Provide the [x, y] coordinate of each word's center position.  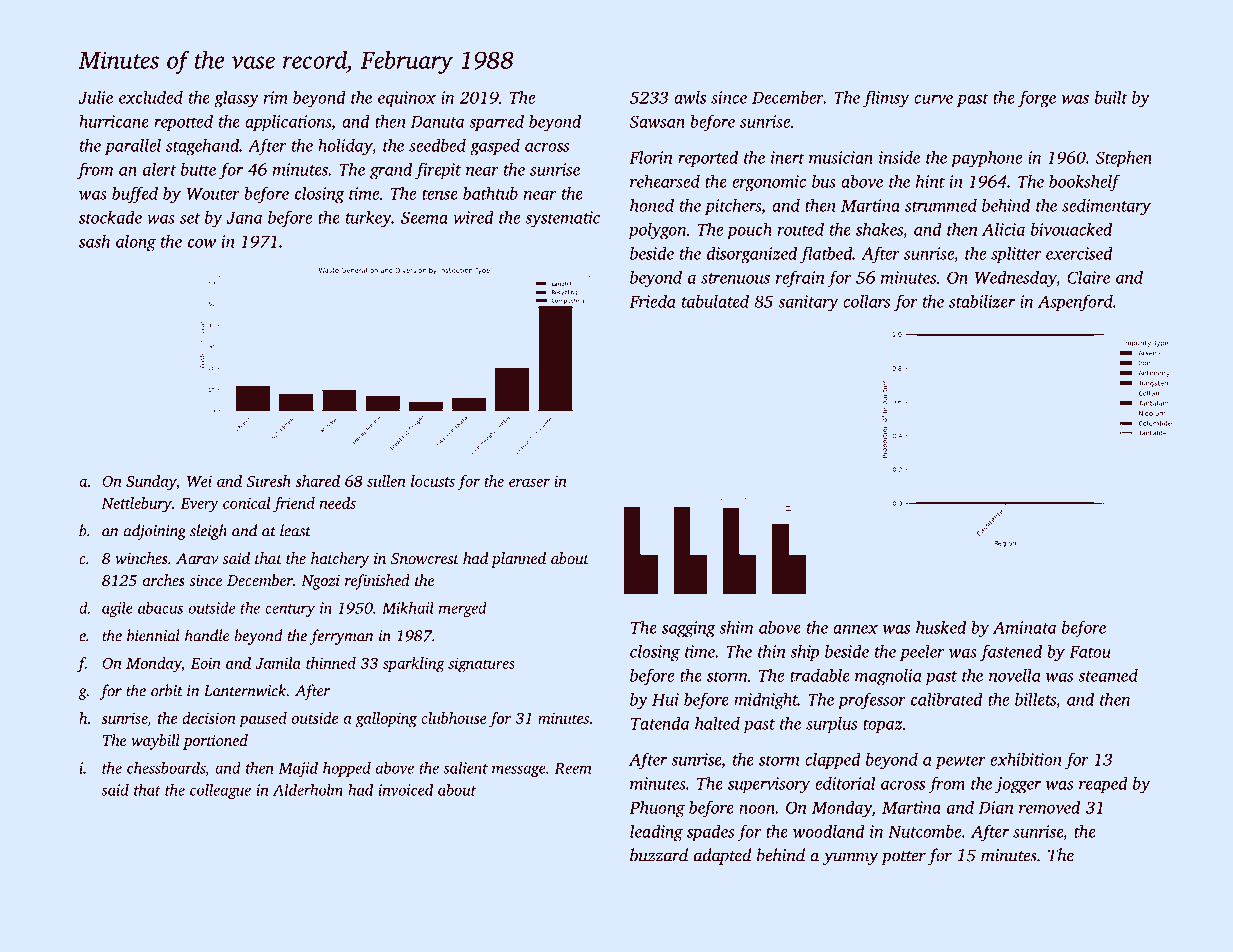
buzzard [659, 855]
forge [1037, 99]
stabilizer [982, 301]
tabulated [715, 301]
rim [276, 97]
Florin [651, 157]
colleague [220, 791]
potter [903, 858]
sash [94, 241]
